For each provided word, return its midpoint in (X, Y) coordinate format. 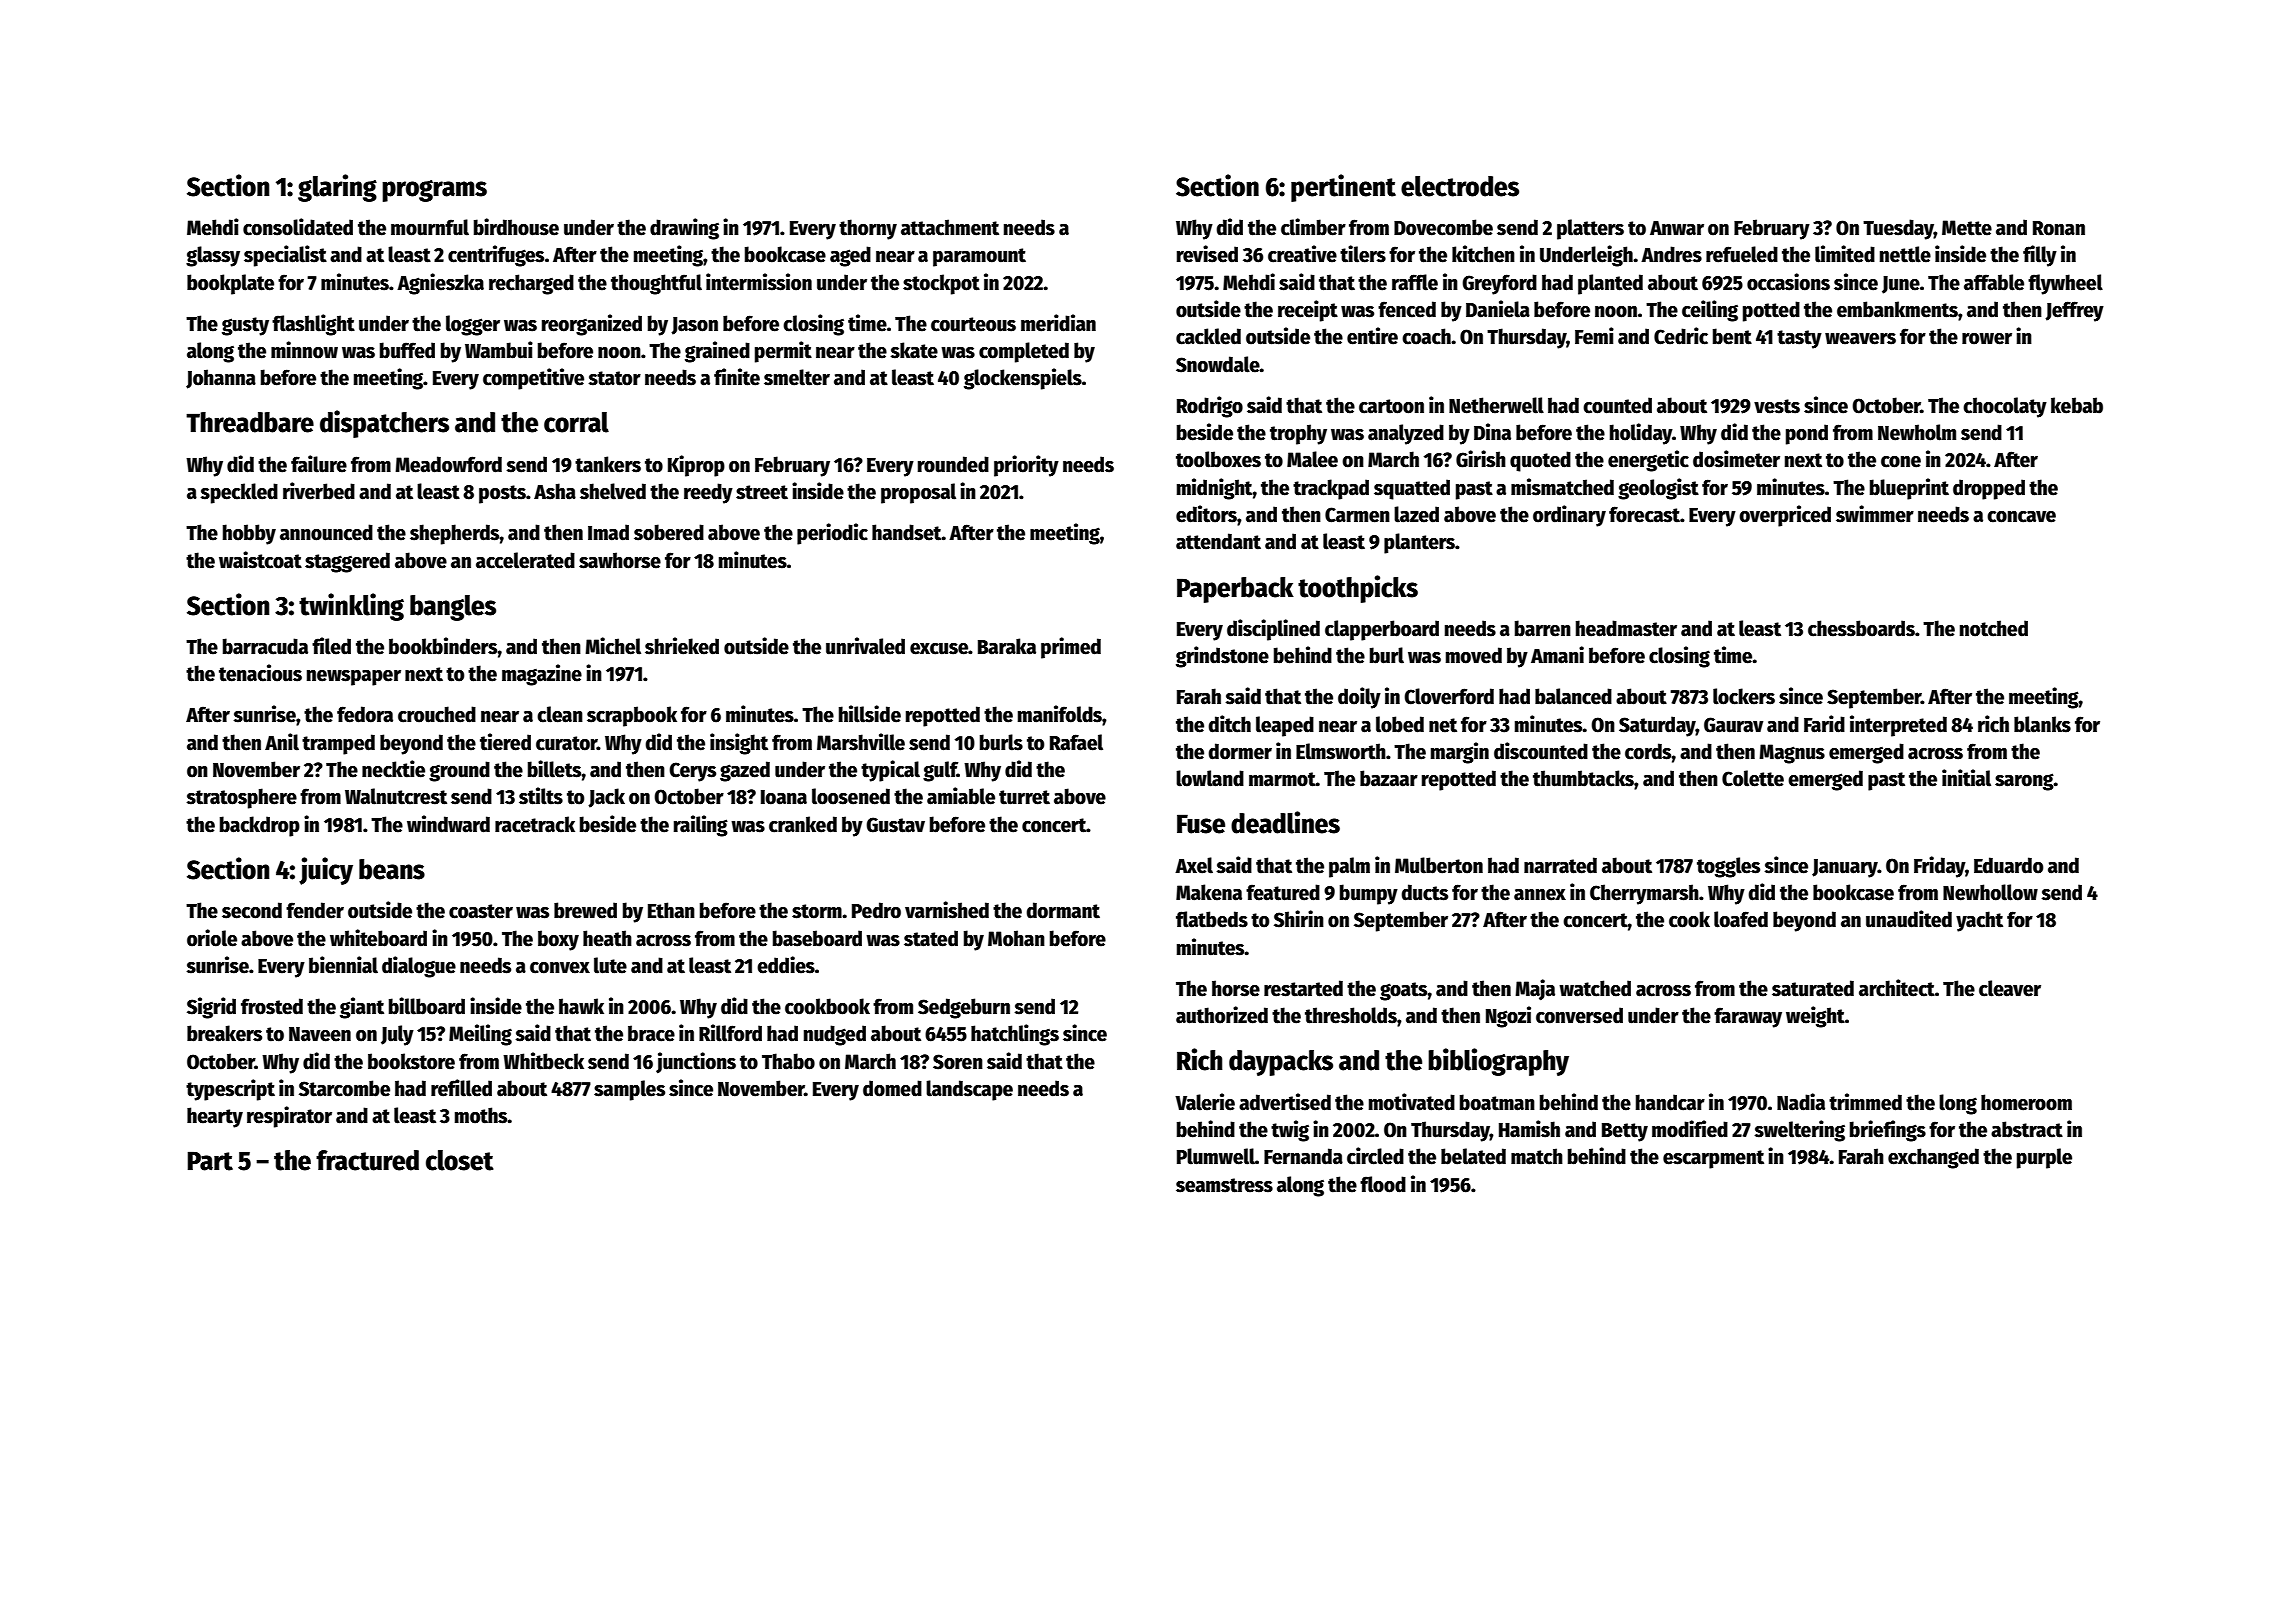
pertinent (1343, 188)
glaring (337, 188)
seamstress (1224, 1185)
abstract (2027, 1129)
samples (629, 1090)
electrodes (1460, 186)
